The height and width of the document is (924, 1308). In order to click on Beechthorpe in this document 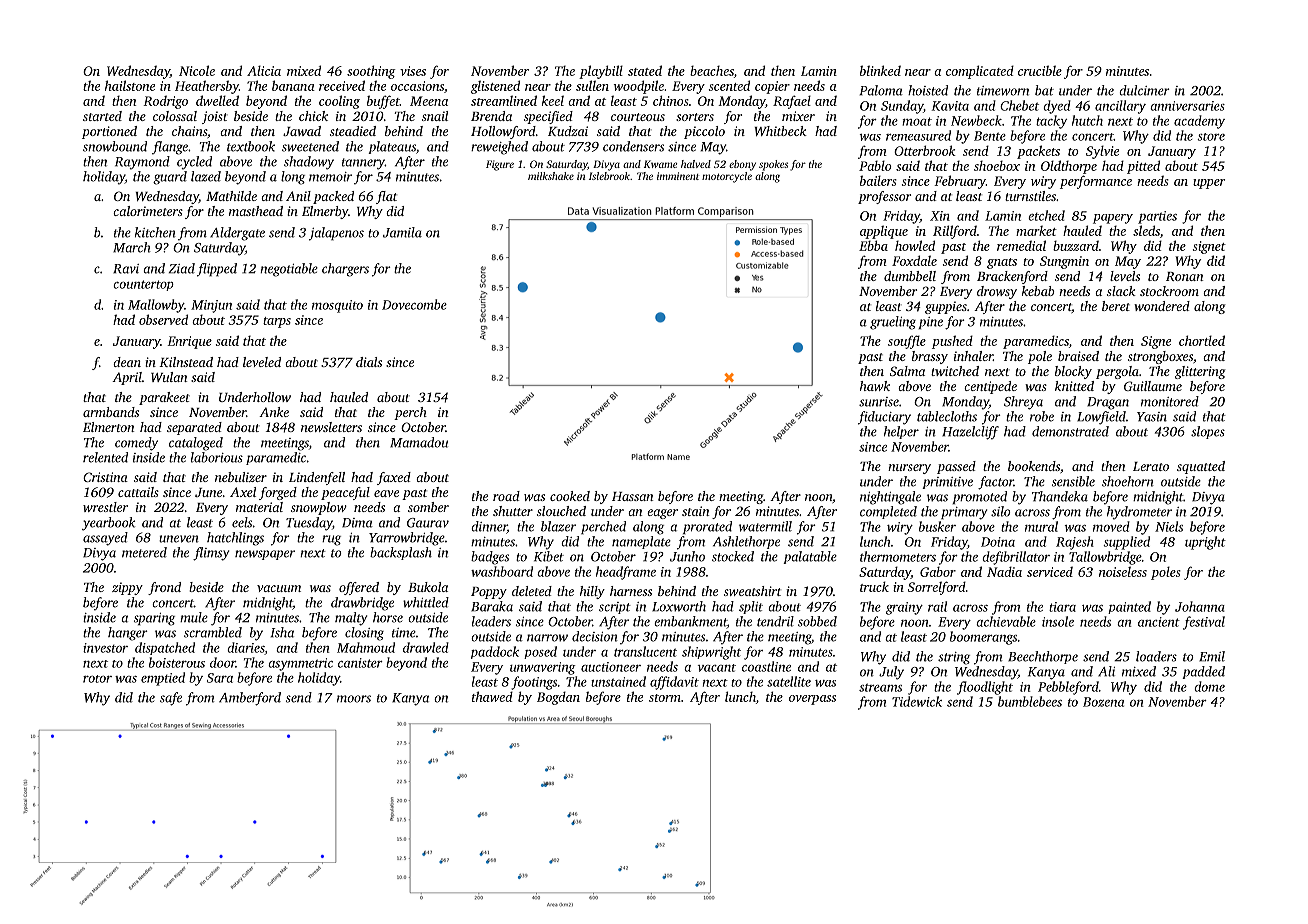, I will do `click(1043, 657)`.
